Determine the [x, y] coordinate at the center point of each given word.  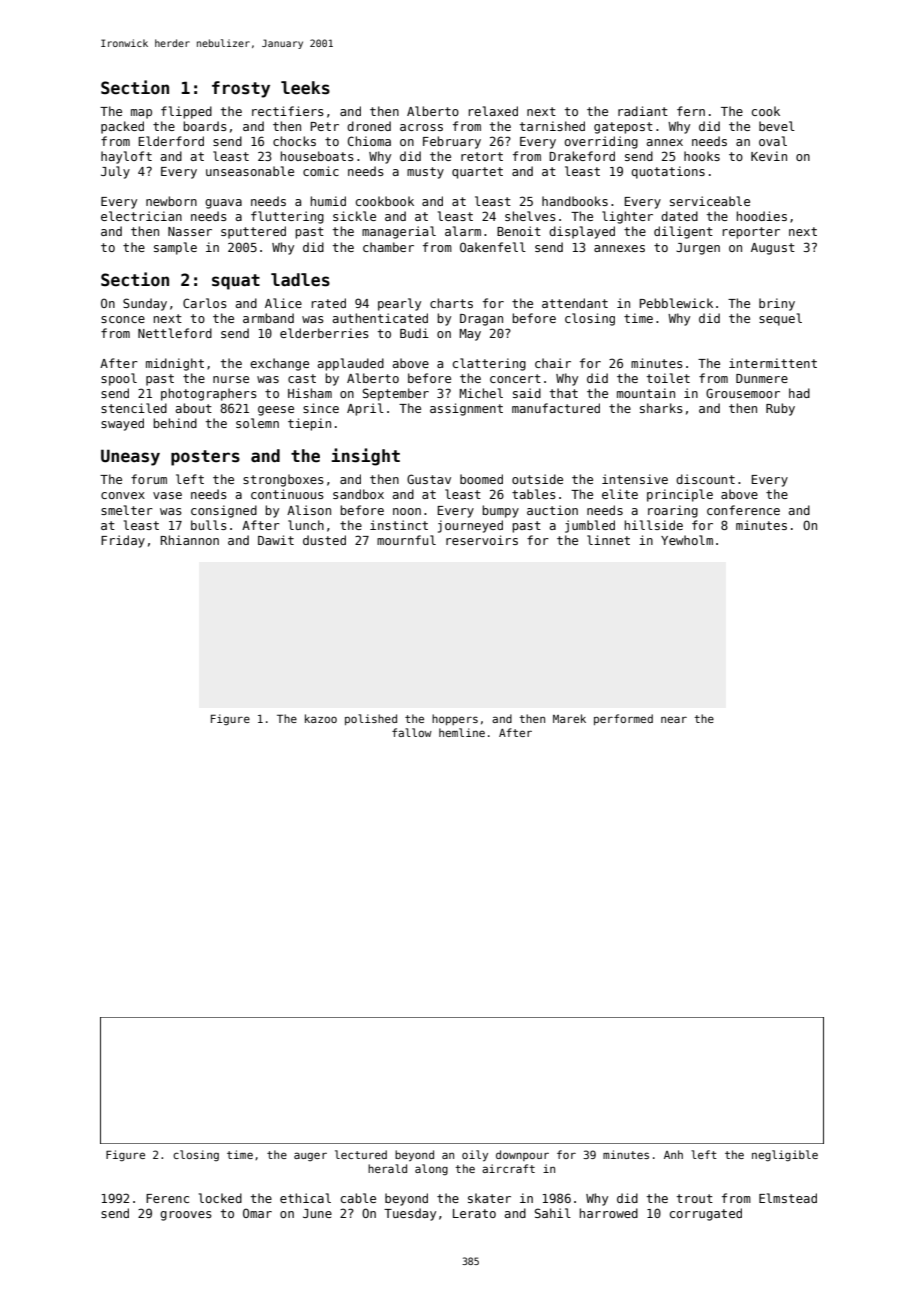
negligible [785, 1156]
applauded [351, 364]
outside [537, 479]
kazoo [321, 718]
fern [691, 111]
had [799, 393]
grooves [186, 1216]
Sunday [145, 304]
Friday [123, 541]
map [141, 114]
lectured [361, 1154]
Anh [673, 1154]
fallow [412, 732]
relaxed [493, 111]
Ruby [780, 409]
